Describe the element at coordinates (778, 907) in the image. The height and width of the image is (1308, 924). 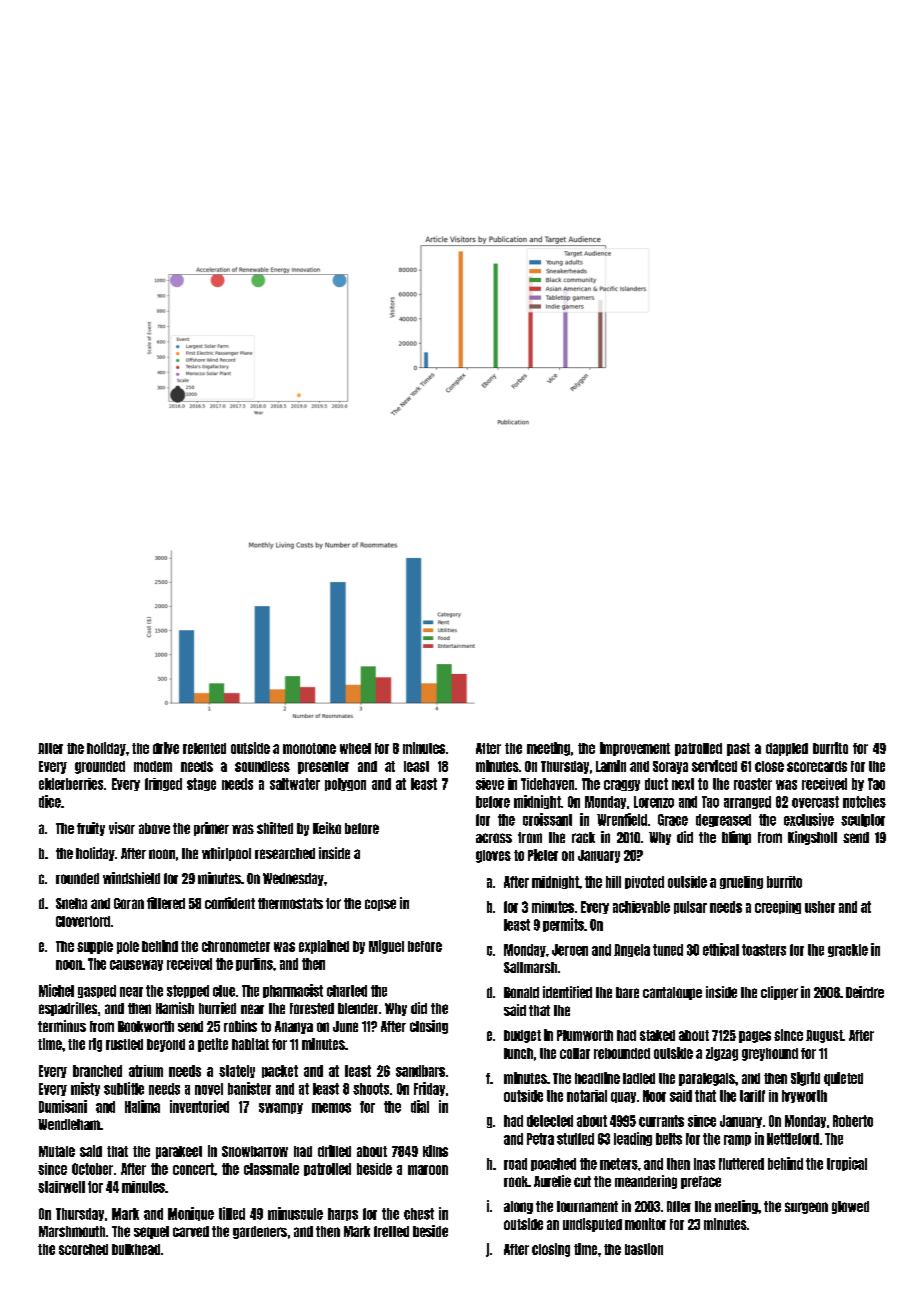
I see `creeping` at that location.
